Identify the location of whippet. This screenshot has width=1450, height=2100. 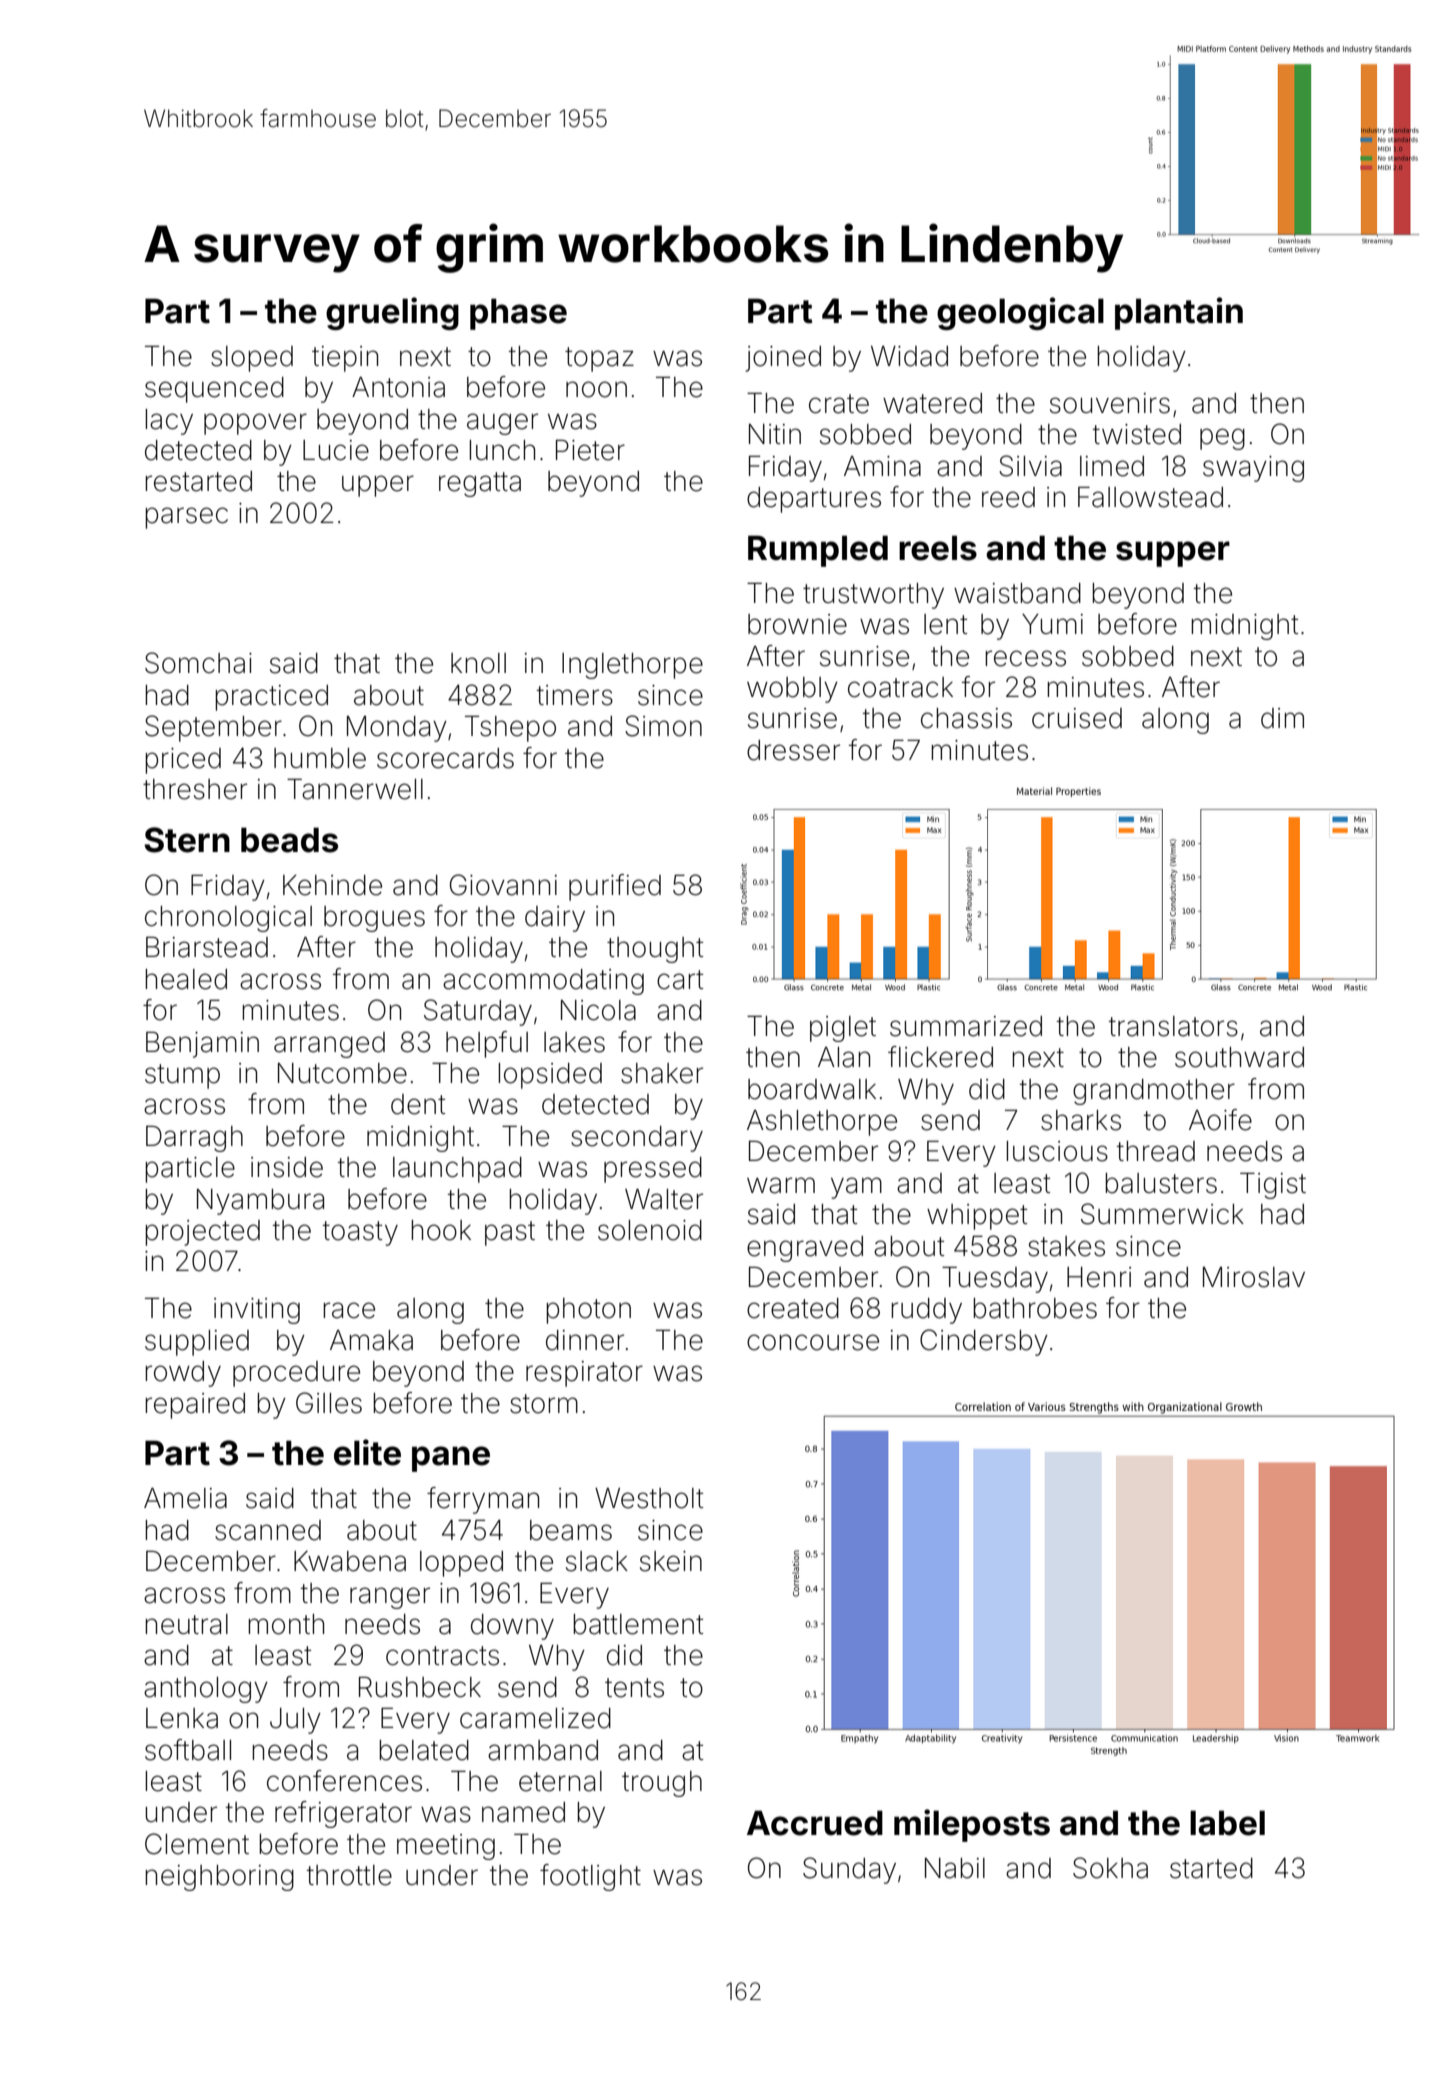
(977, 1217).
